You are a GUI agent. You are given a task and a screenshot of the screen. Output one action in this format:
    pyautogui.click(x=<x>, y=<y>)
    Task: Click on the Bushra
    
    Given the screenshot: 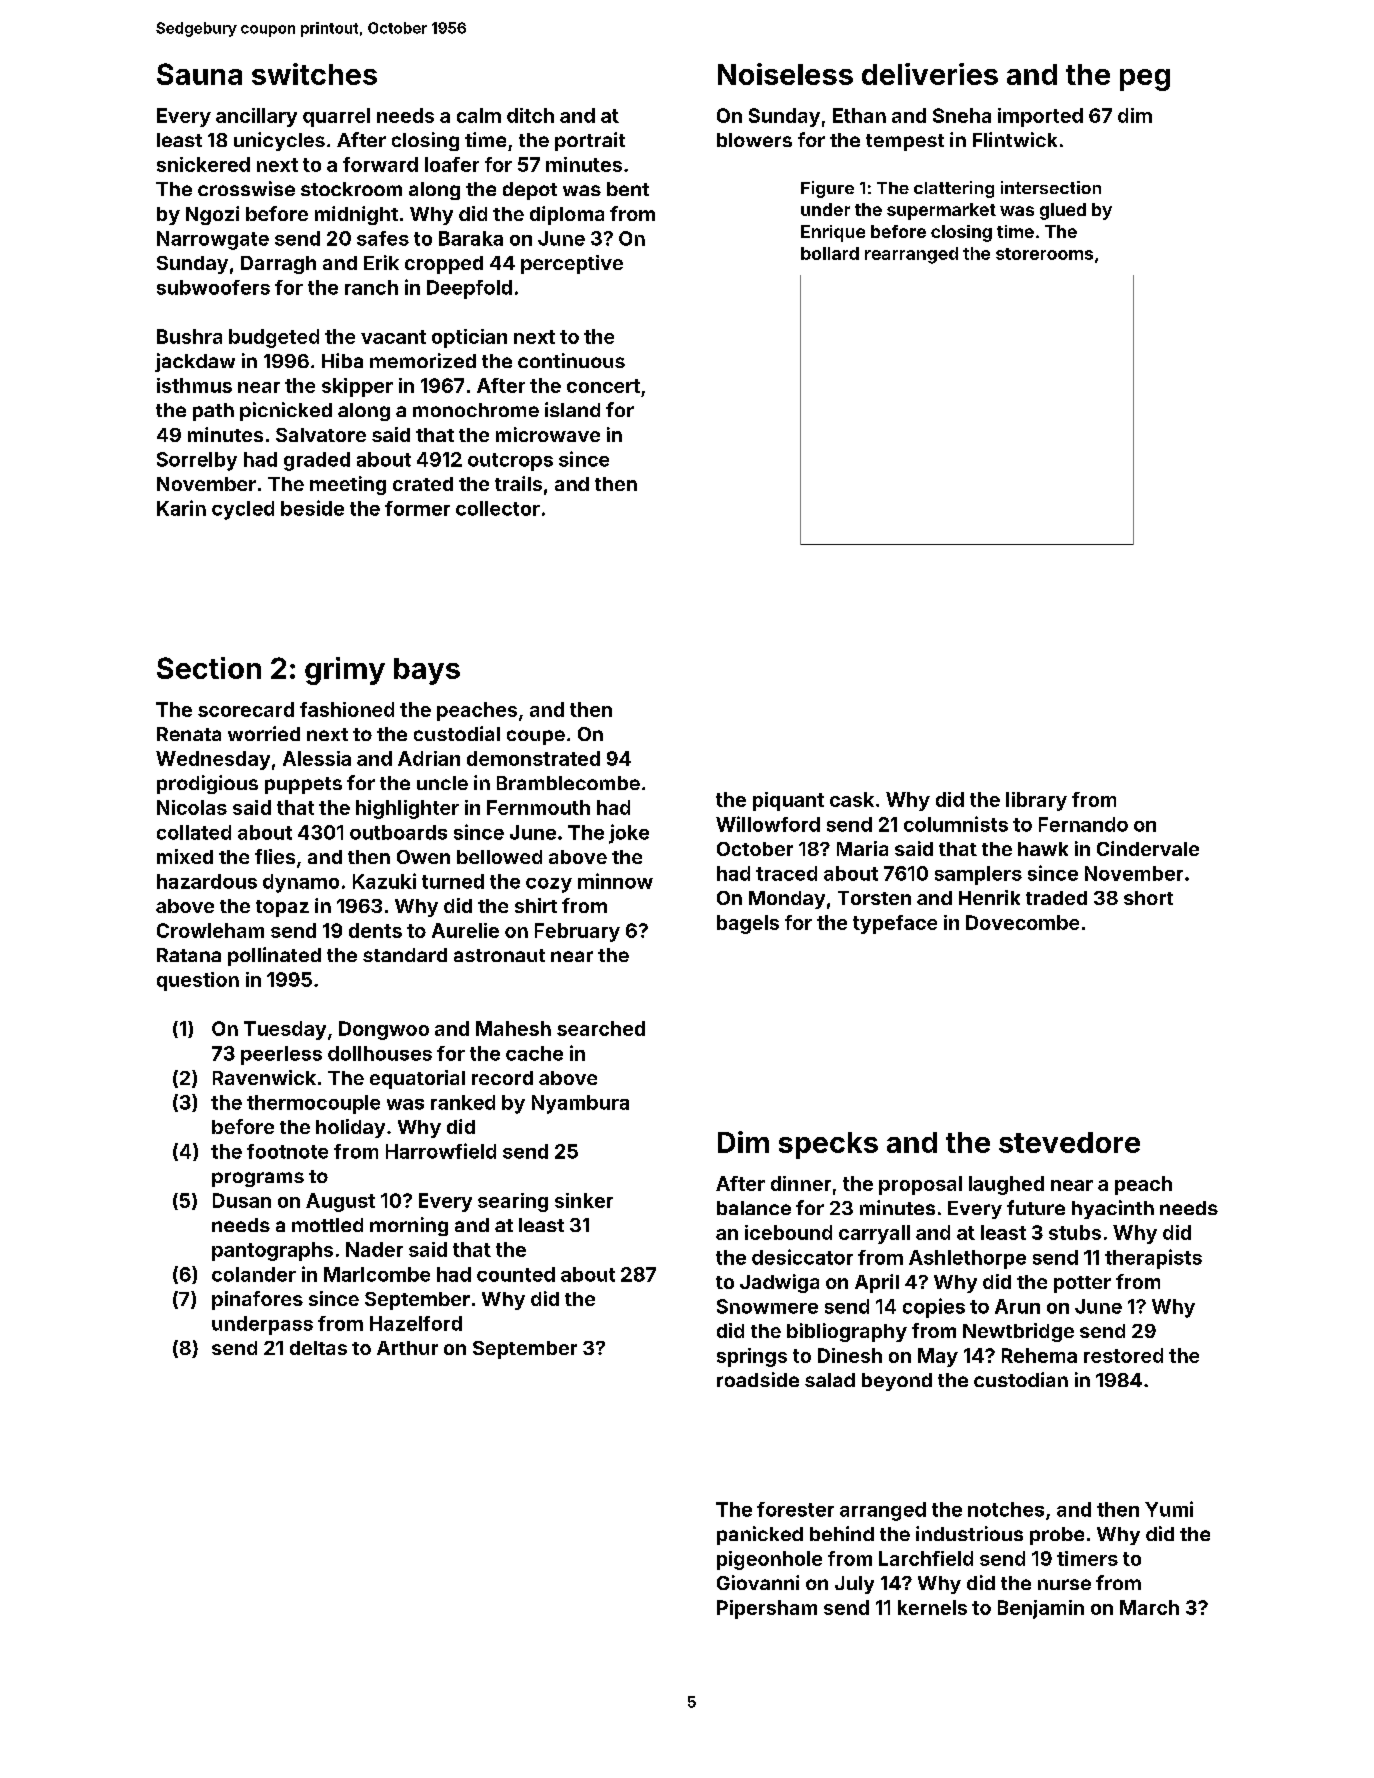 What is the action you would take?
    pyautogui.click(x=189, y=336)
